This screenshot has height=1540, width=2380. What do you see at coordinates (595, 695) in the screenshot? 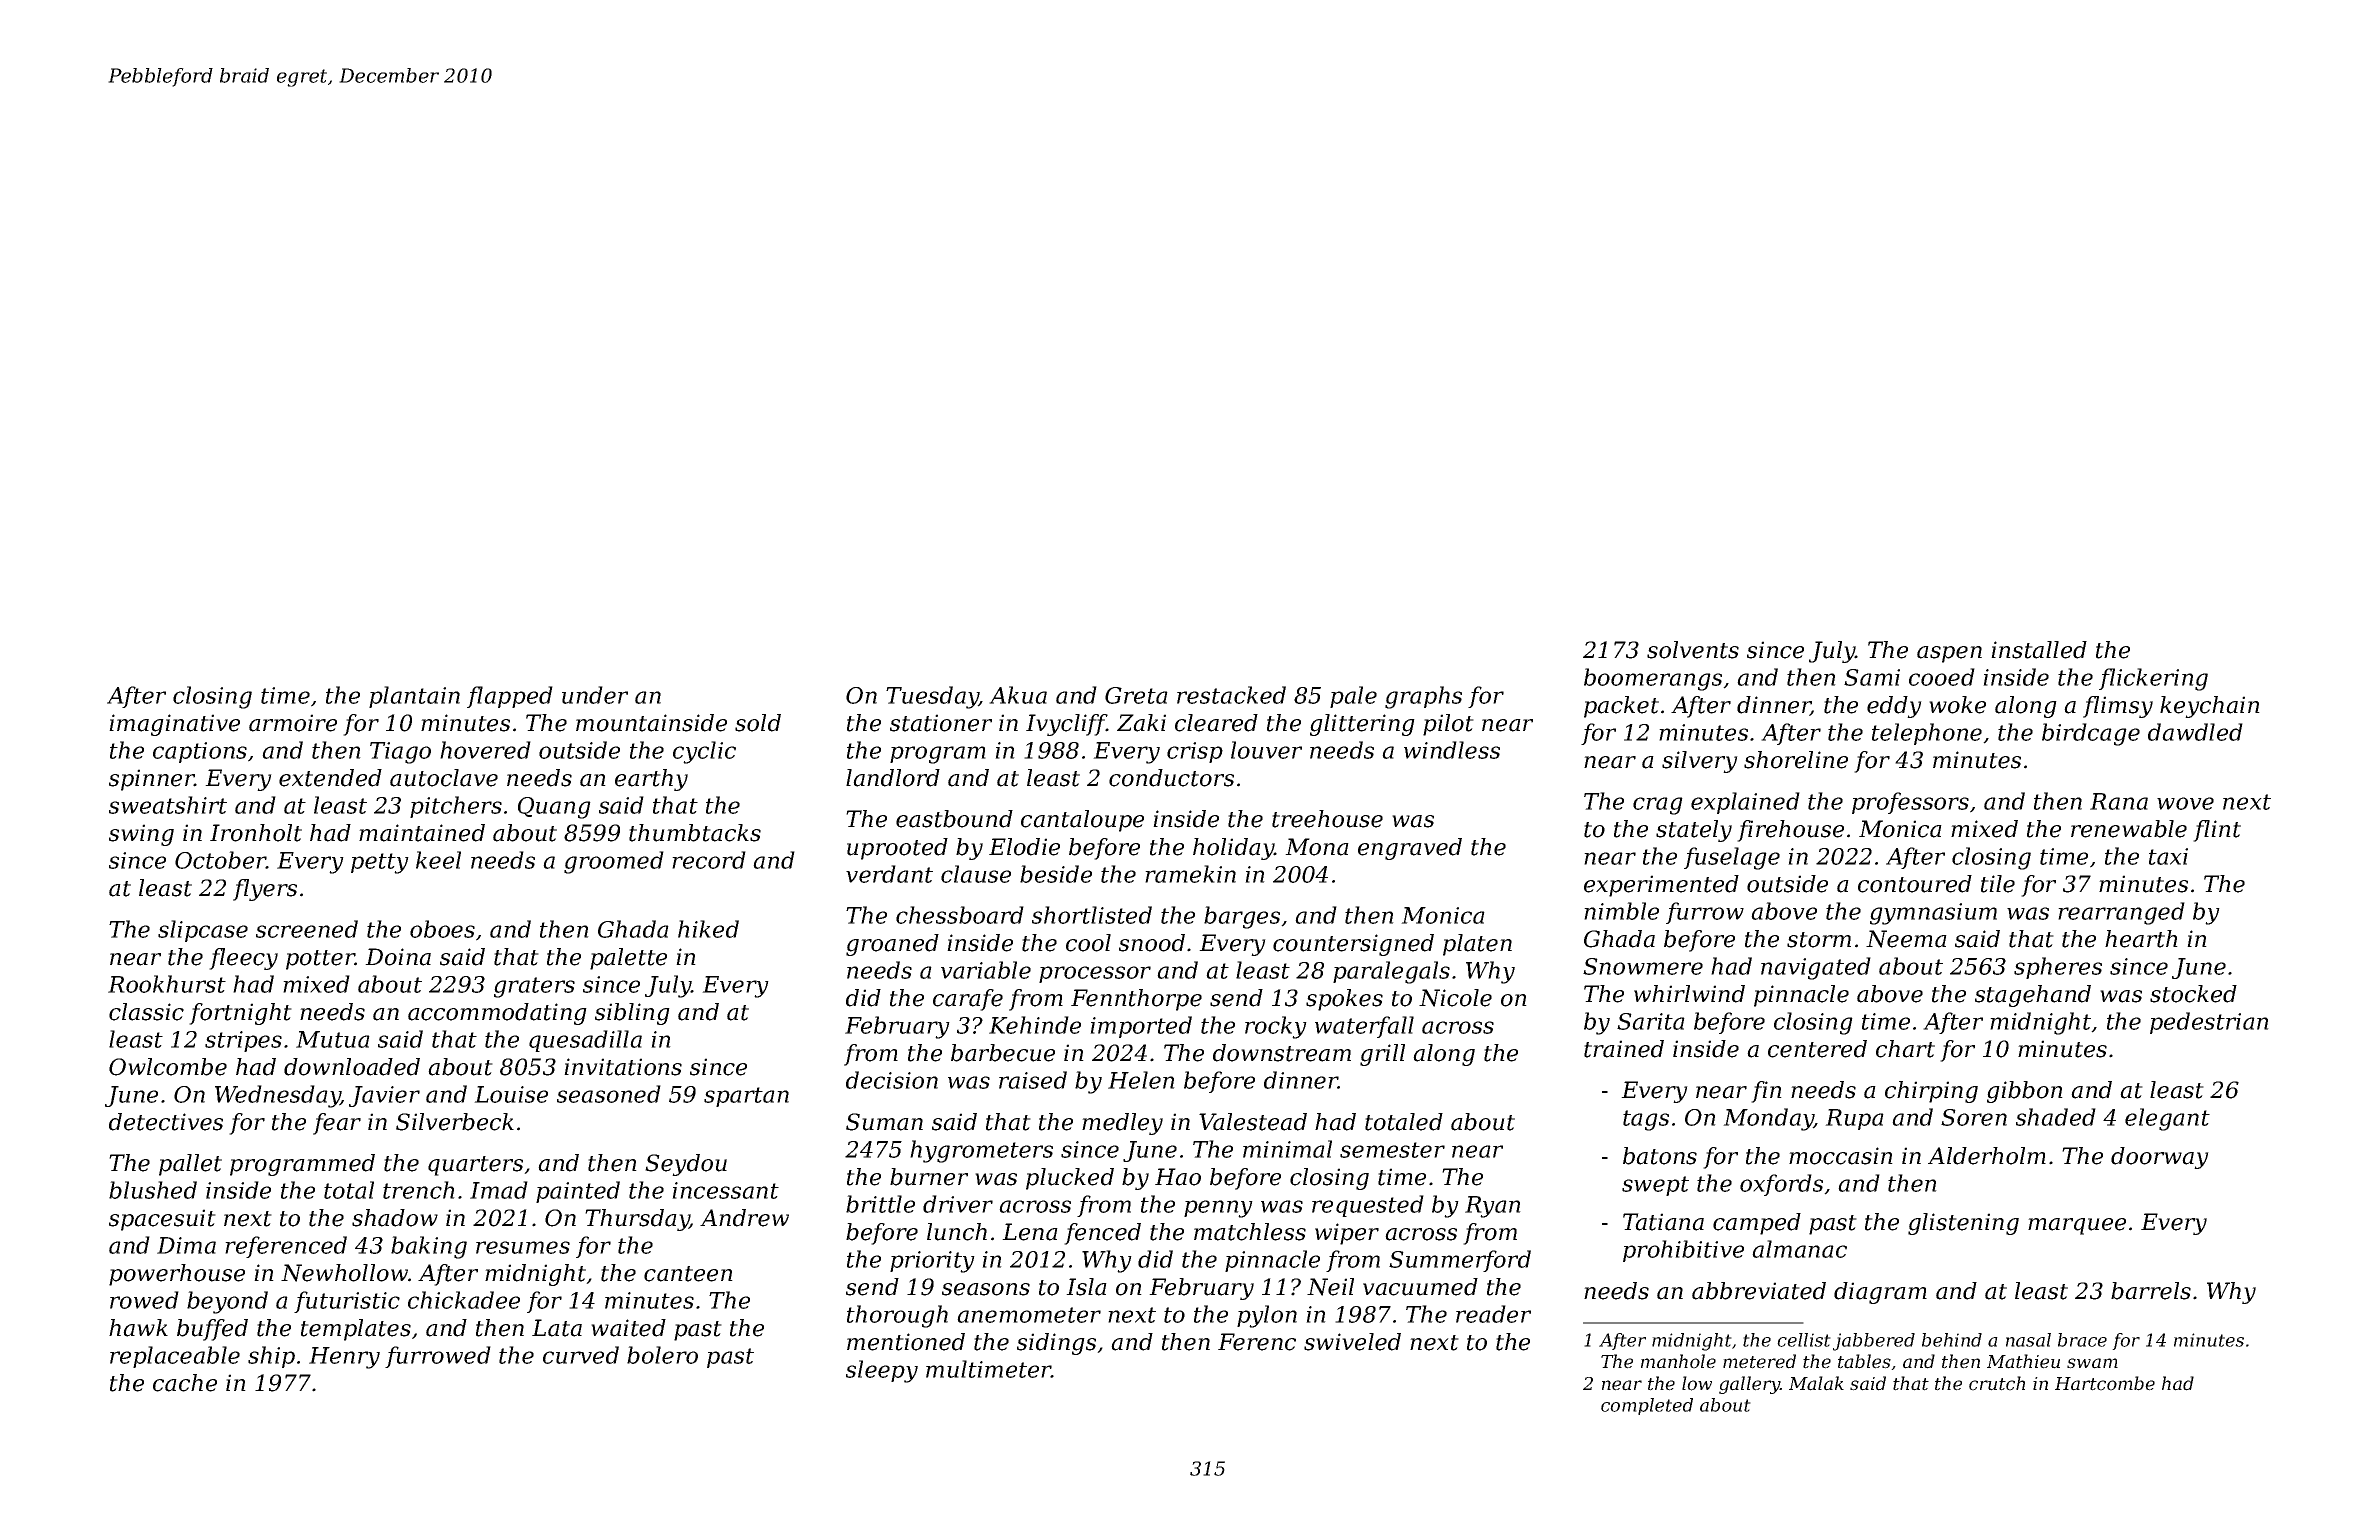
I see `under` at bounding box center [595, 695].
